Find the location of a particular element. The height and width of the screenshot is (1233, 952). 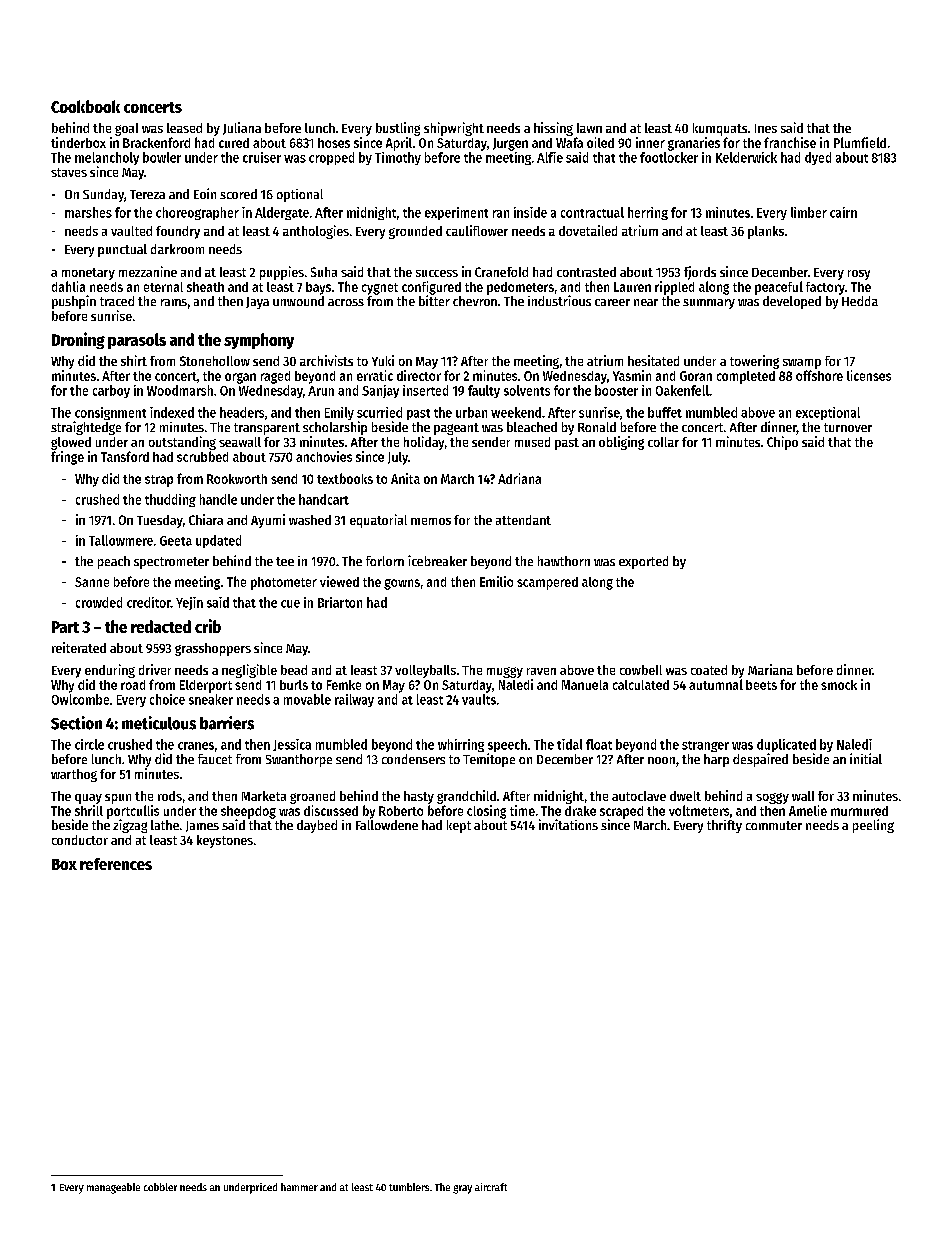

Juliana is located at coordinates (242, 128).
